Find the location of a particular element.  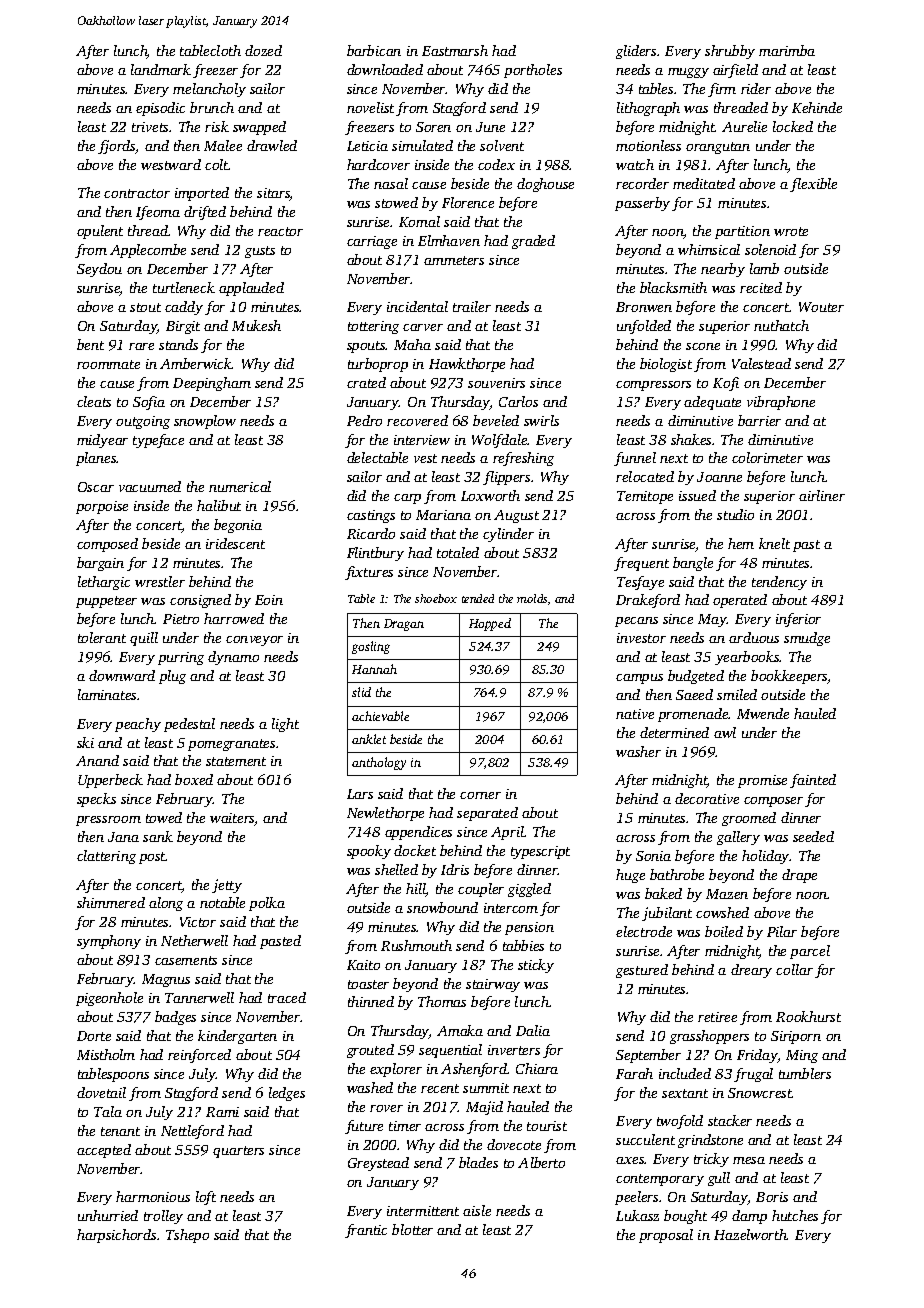

promise is located at coordinates (762, 781).
